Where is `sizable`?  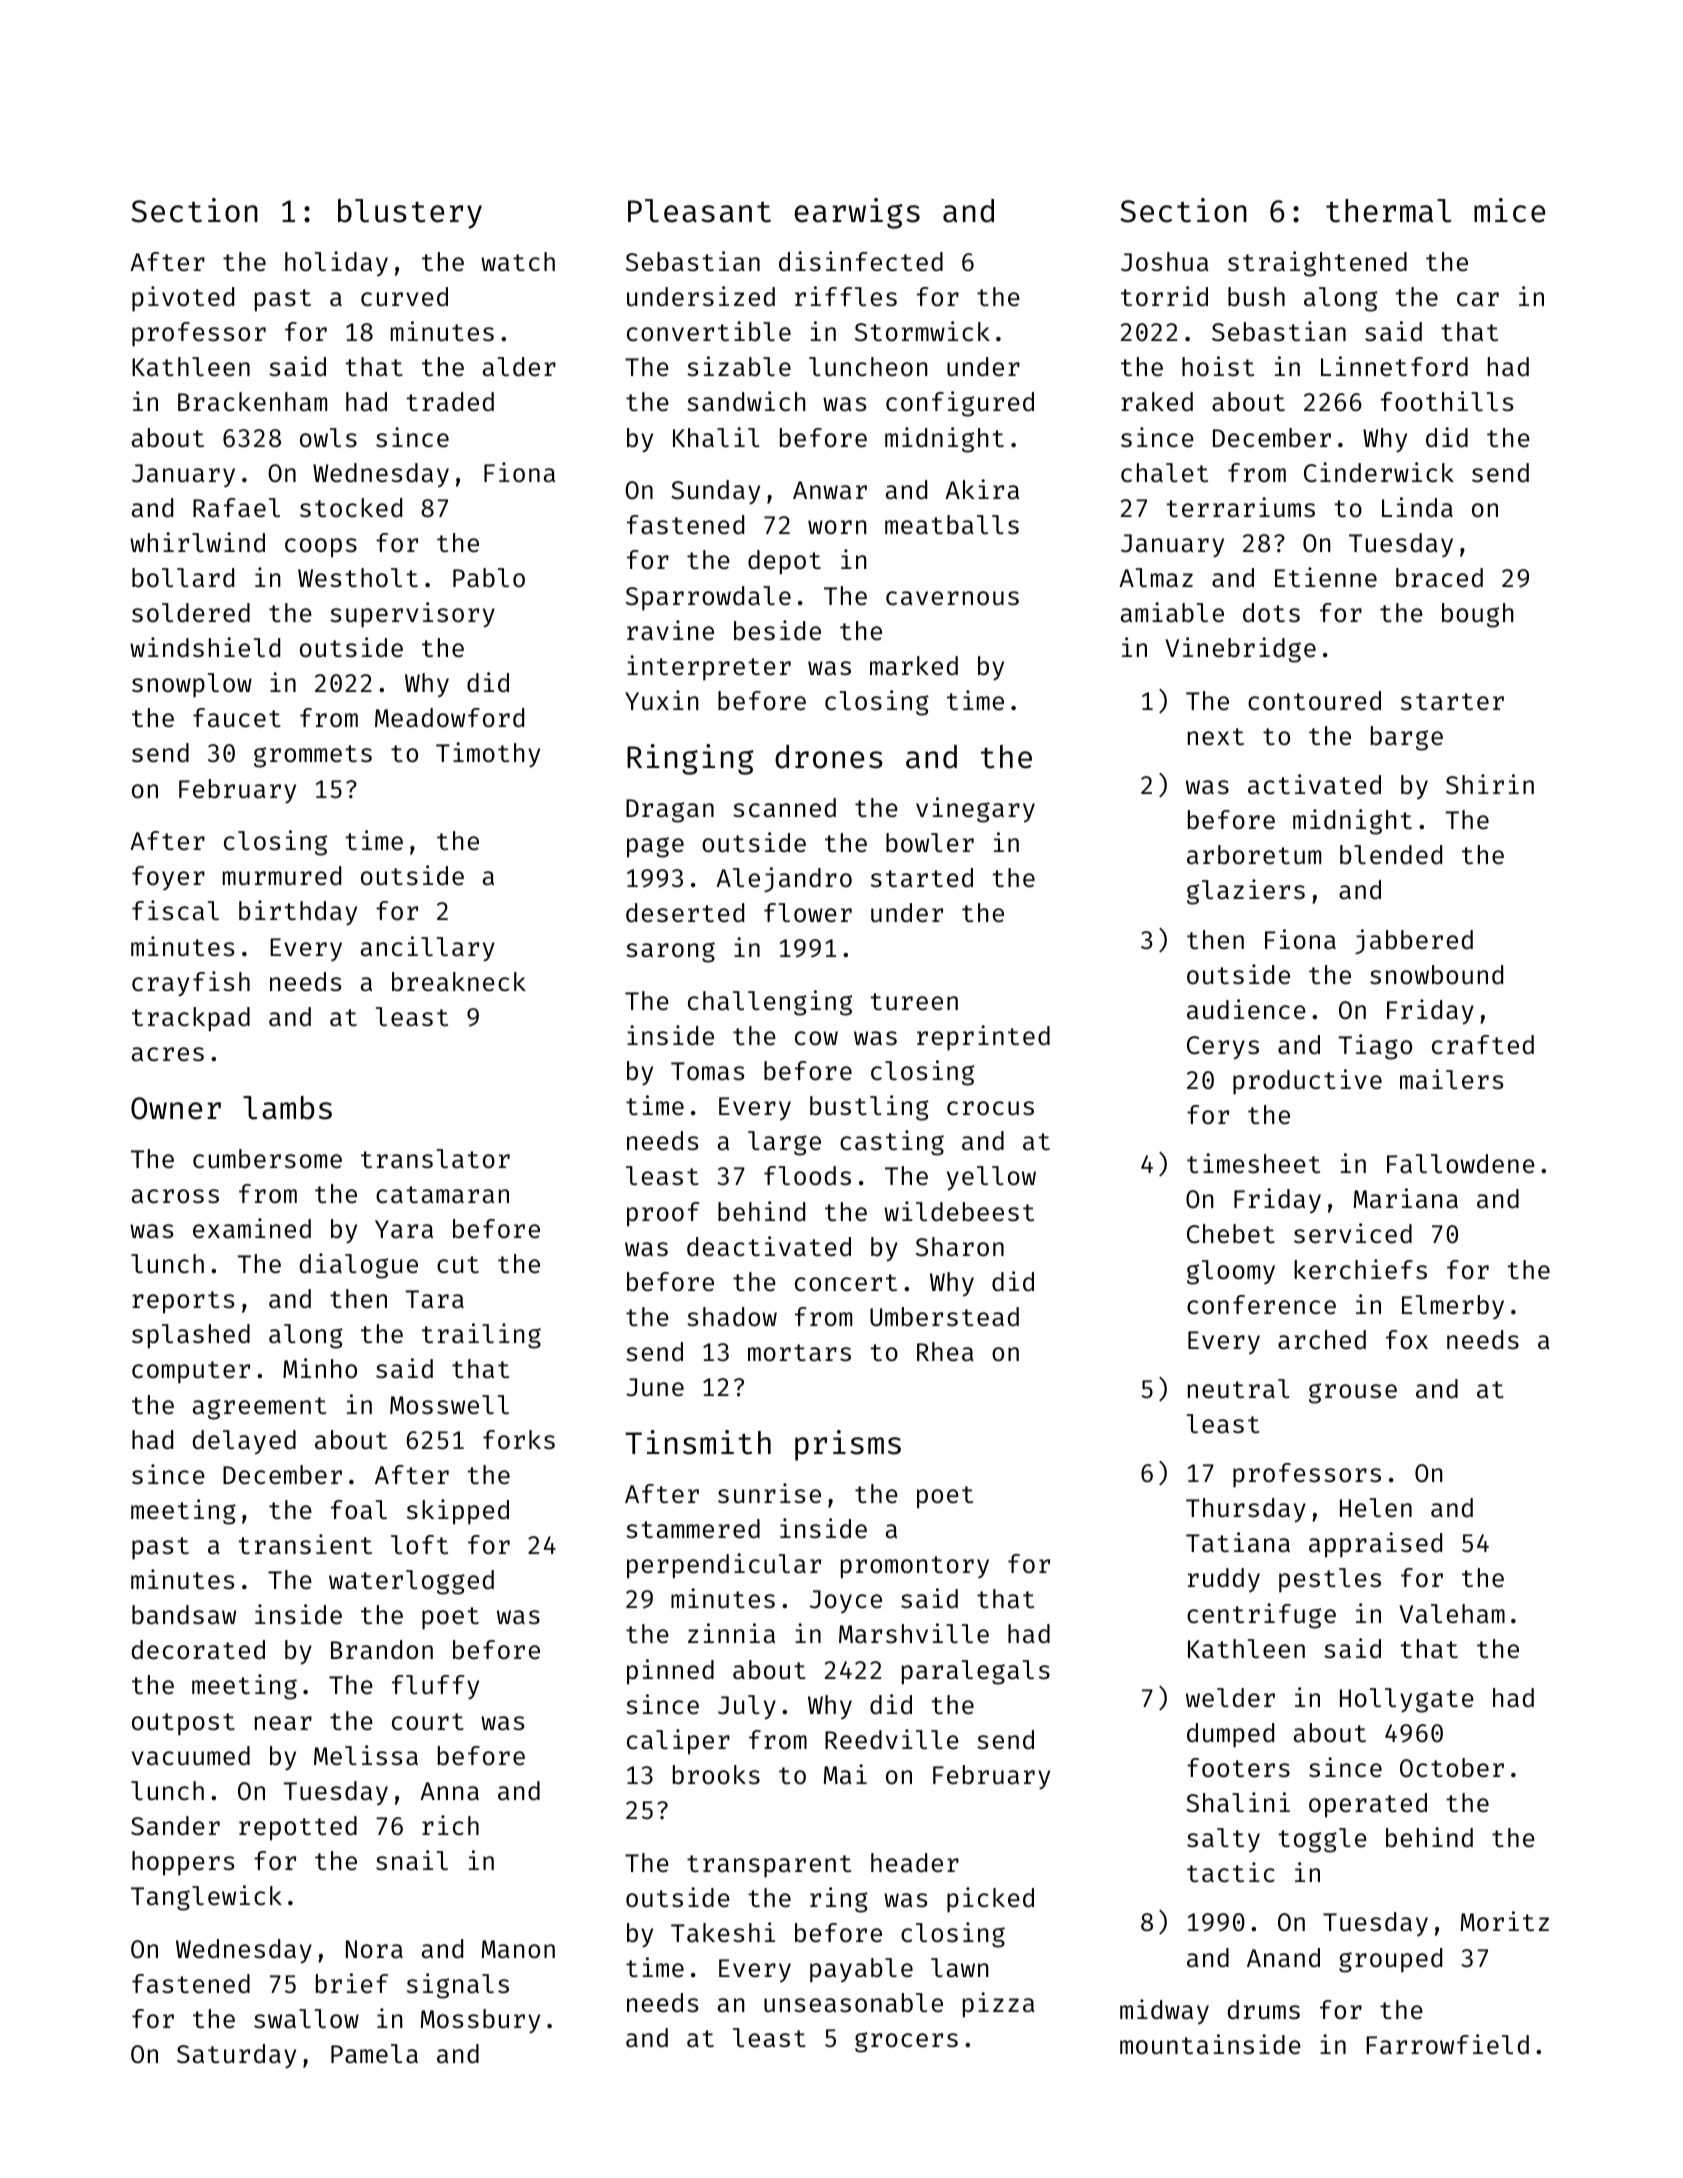
sizable is located at coordinates (739, 366).
